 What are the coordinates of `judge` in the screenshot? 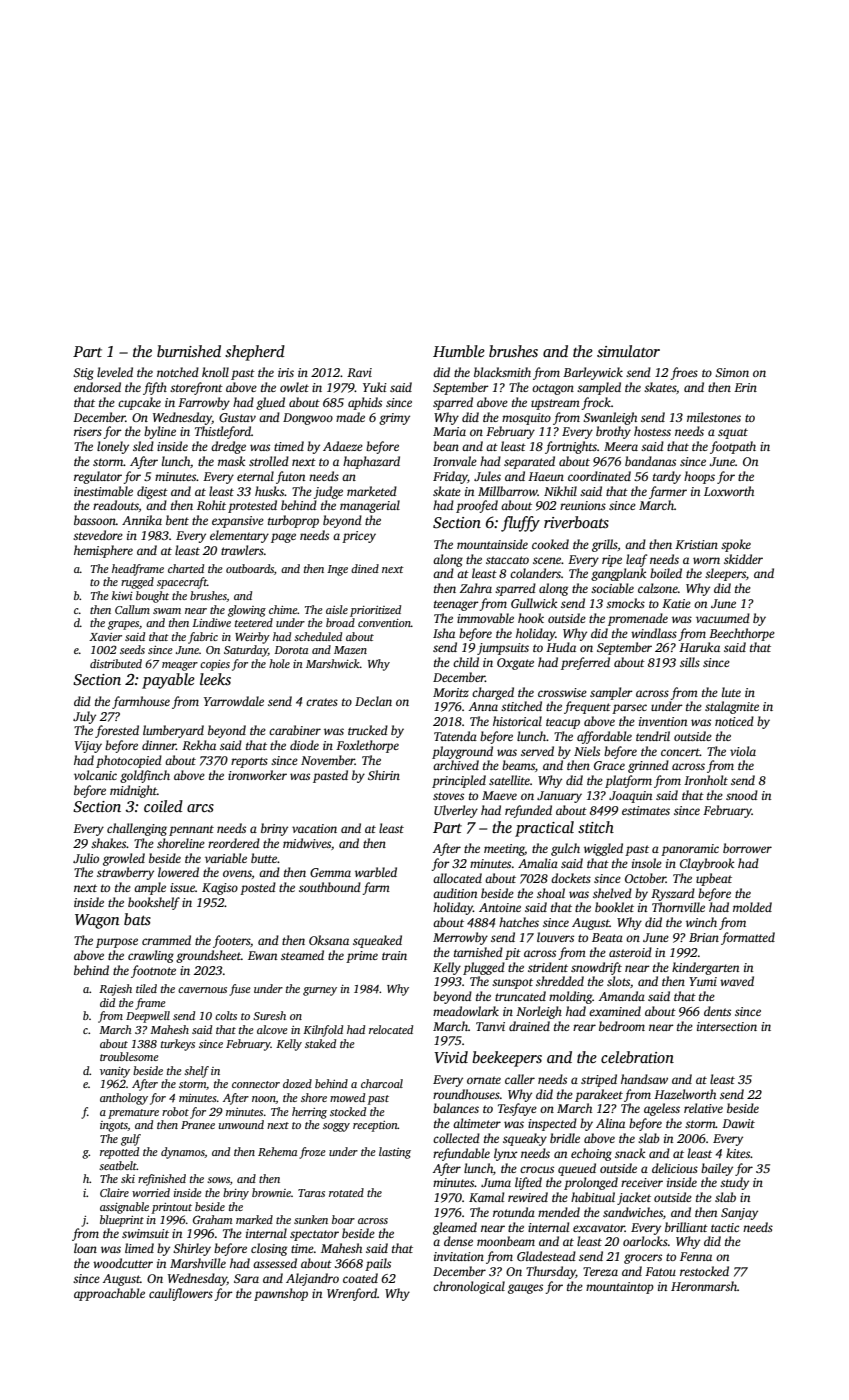 It's located at (328, 492).
